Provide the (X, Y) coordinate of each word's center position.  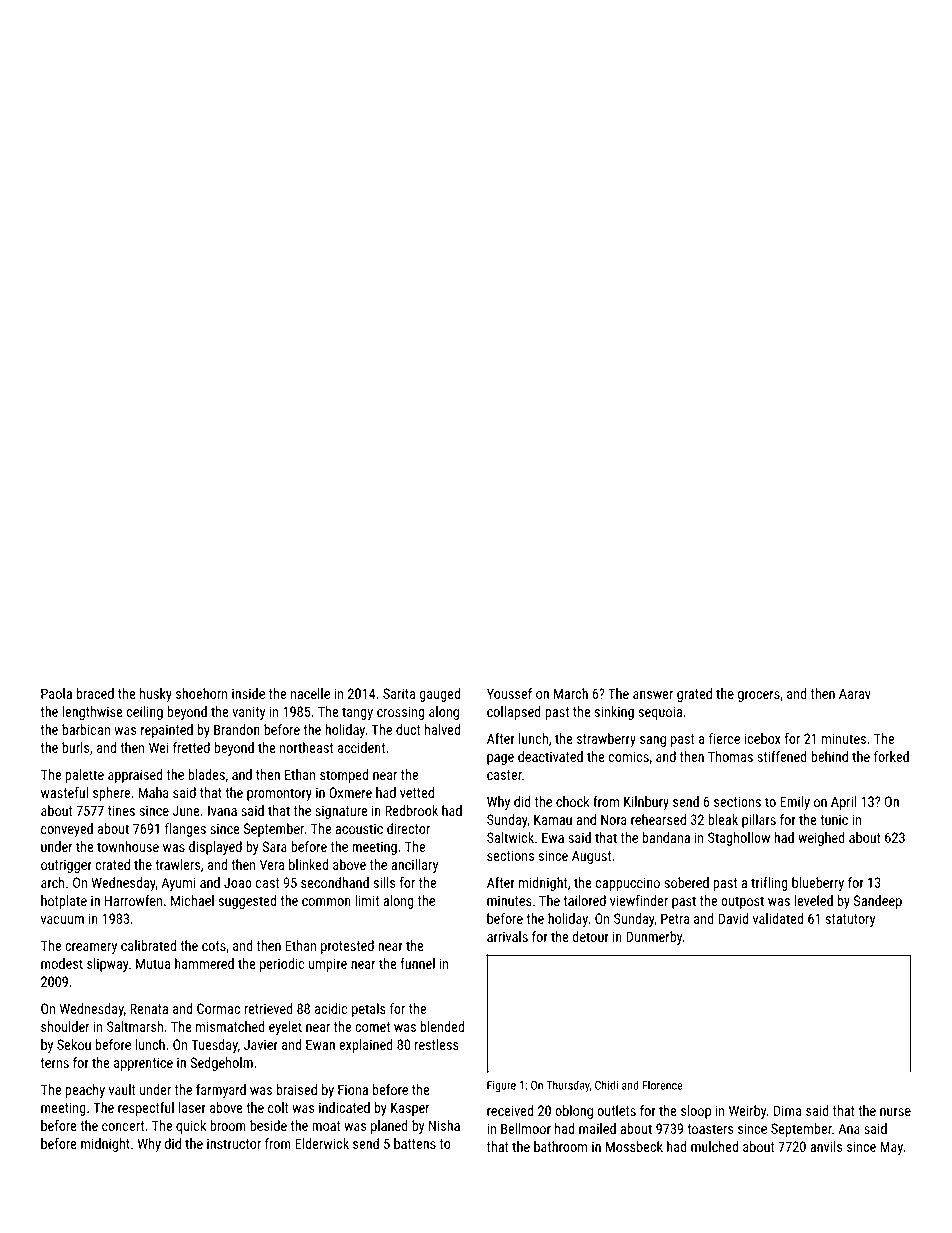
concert (123, 1126)
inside (248, 693)
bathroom (560, 1146)
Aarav (855, 693)
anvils (826, 1146)
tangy (357, 713)
